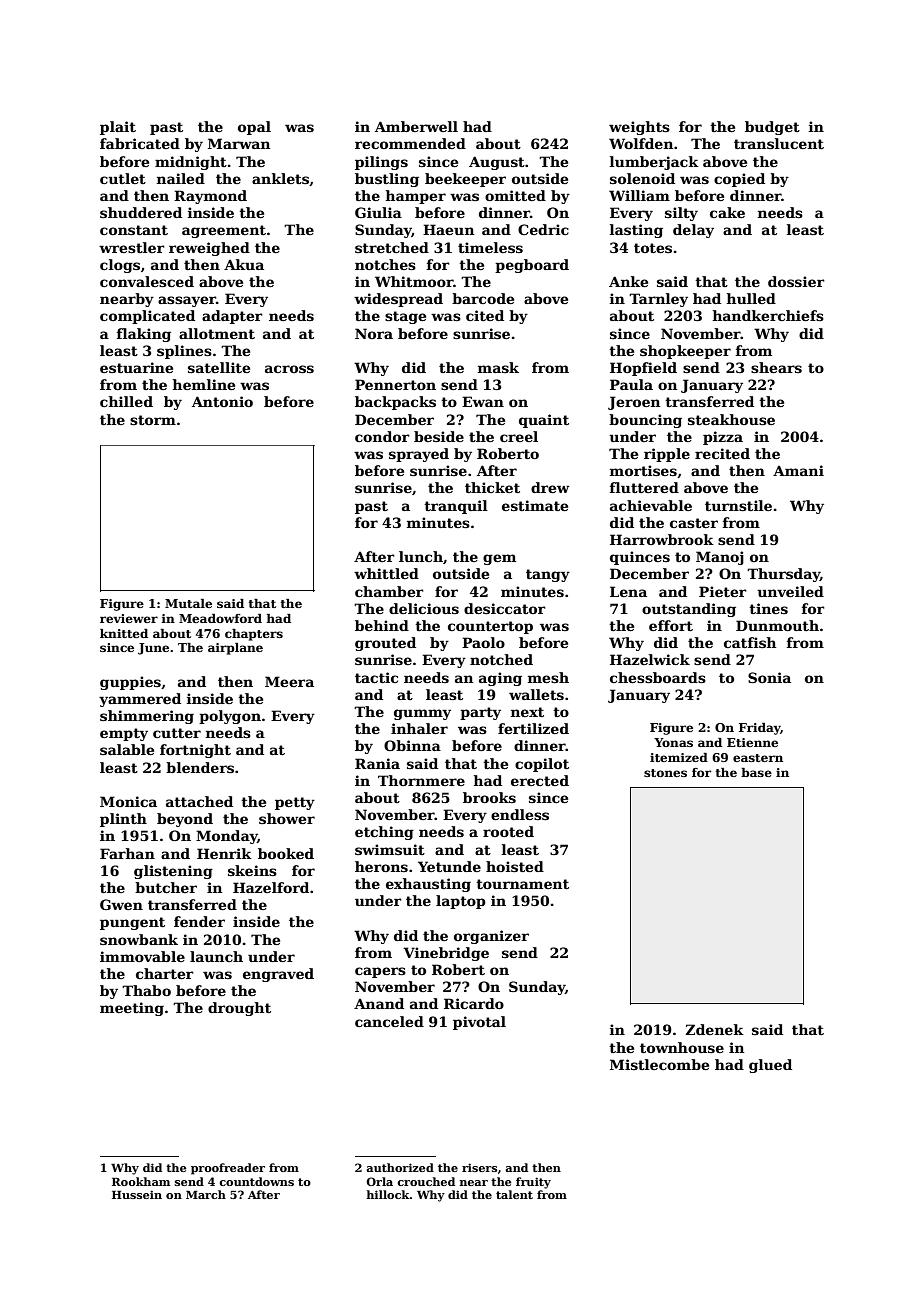 This screenshot has height=1308, width=924. I want to click on copied, so click(739, 180).
